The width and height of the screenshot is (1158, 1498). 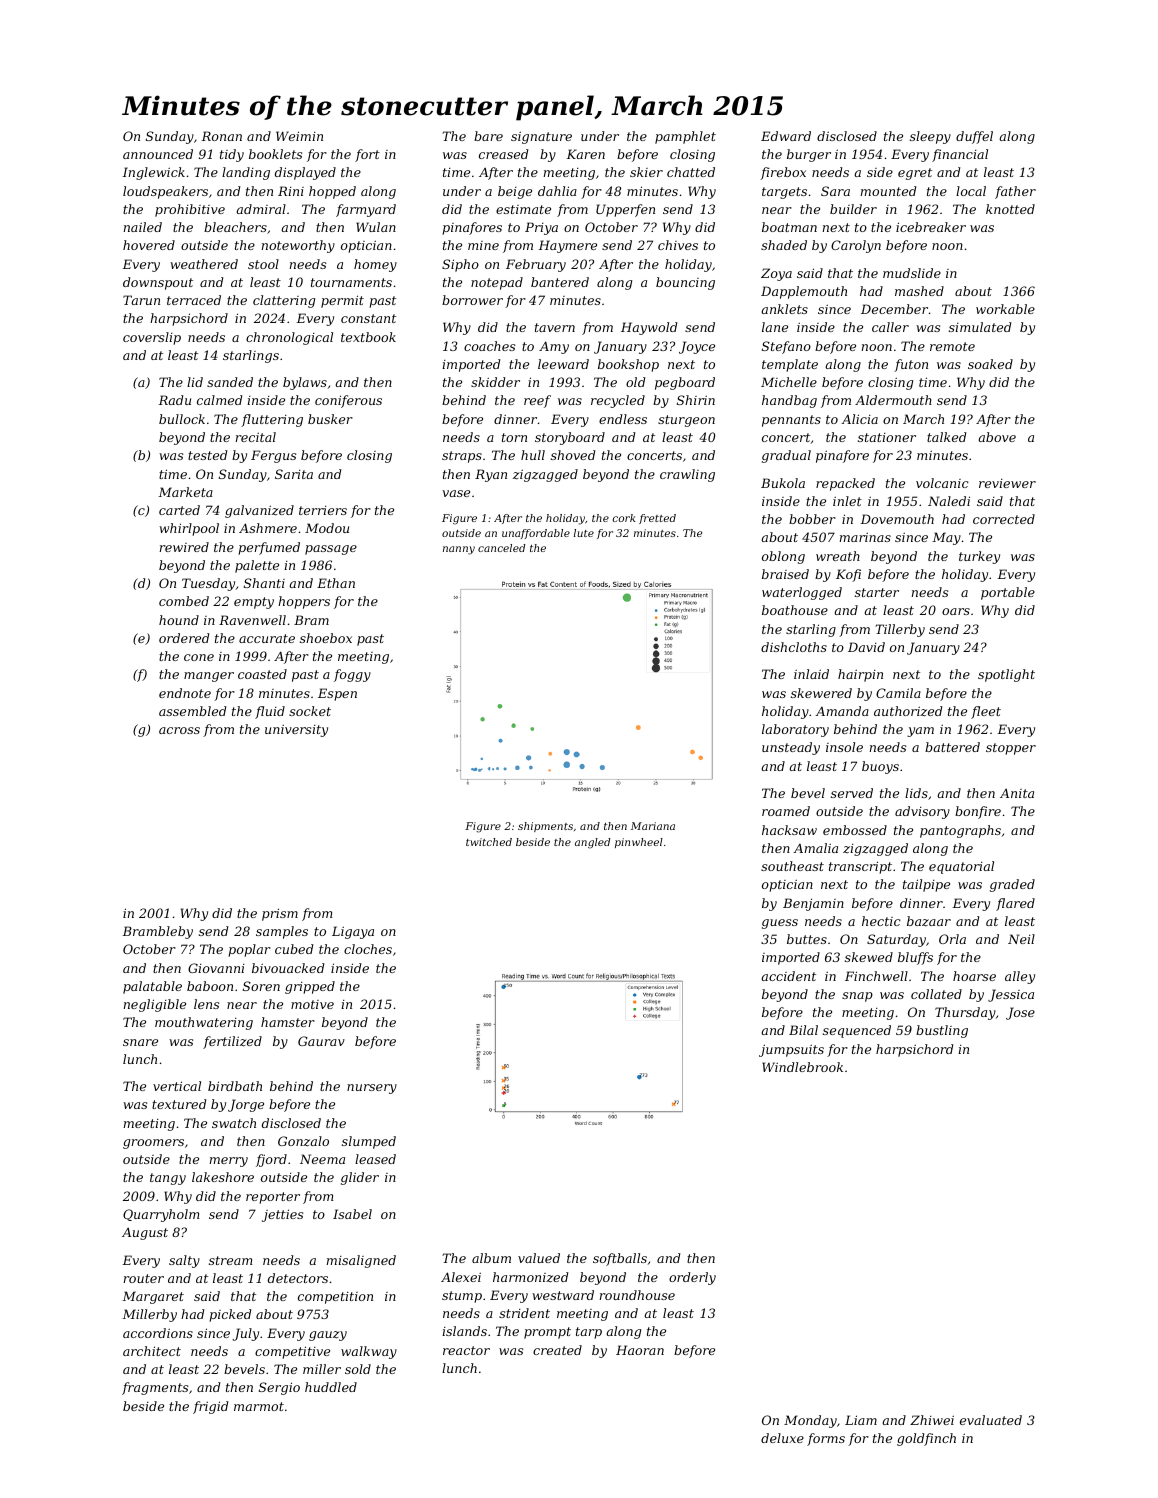 What do you see at coordinates (184, 547) in the screenshot?
I see `rewired` at bounding box center [184, 547].
